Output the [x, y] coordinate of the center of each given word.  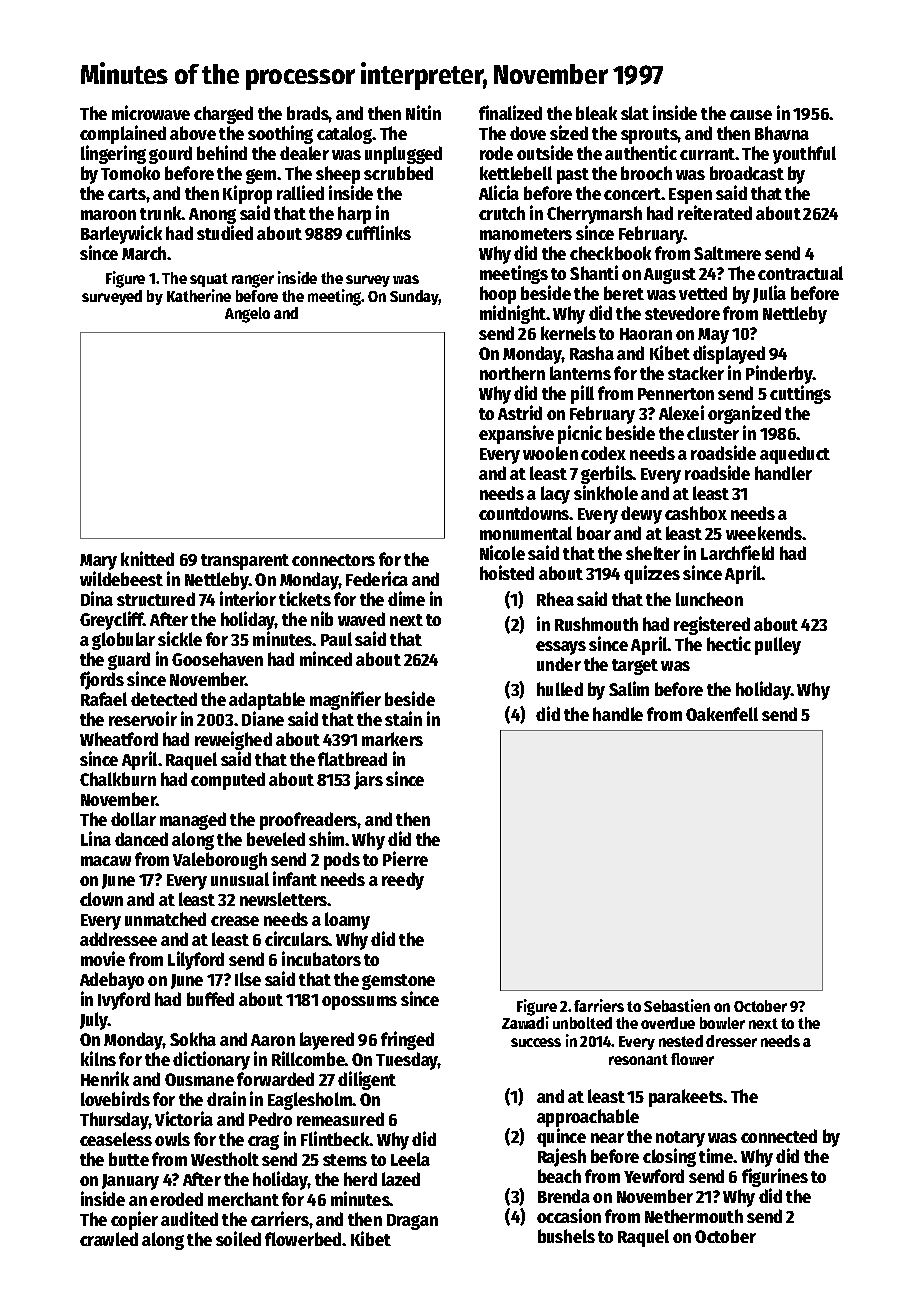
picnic [580, 434]
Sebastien [677, 1005]
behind [222, 152]
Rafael [104, 699]
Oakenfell [722, 714]
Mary [98, 562]
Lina [96, 838]
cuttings [800, 394]
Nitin [423, 112]
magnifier [345, 700]
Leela [410, 1159]
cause [751, 115]
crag [263, 1142]
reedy [403, 881]
